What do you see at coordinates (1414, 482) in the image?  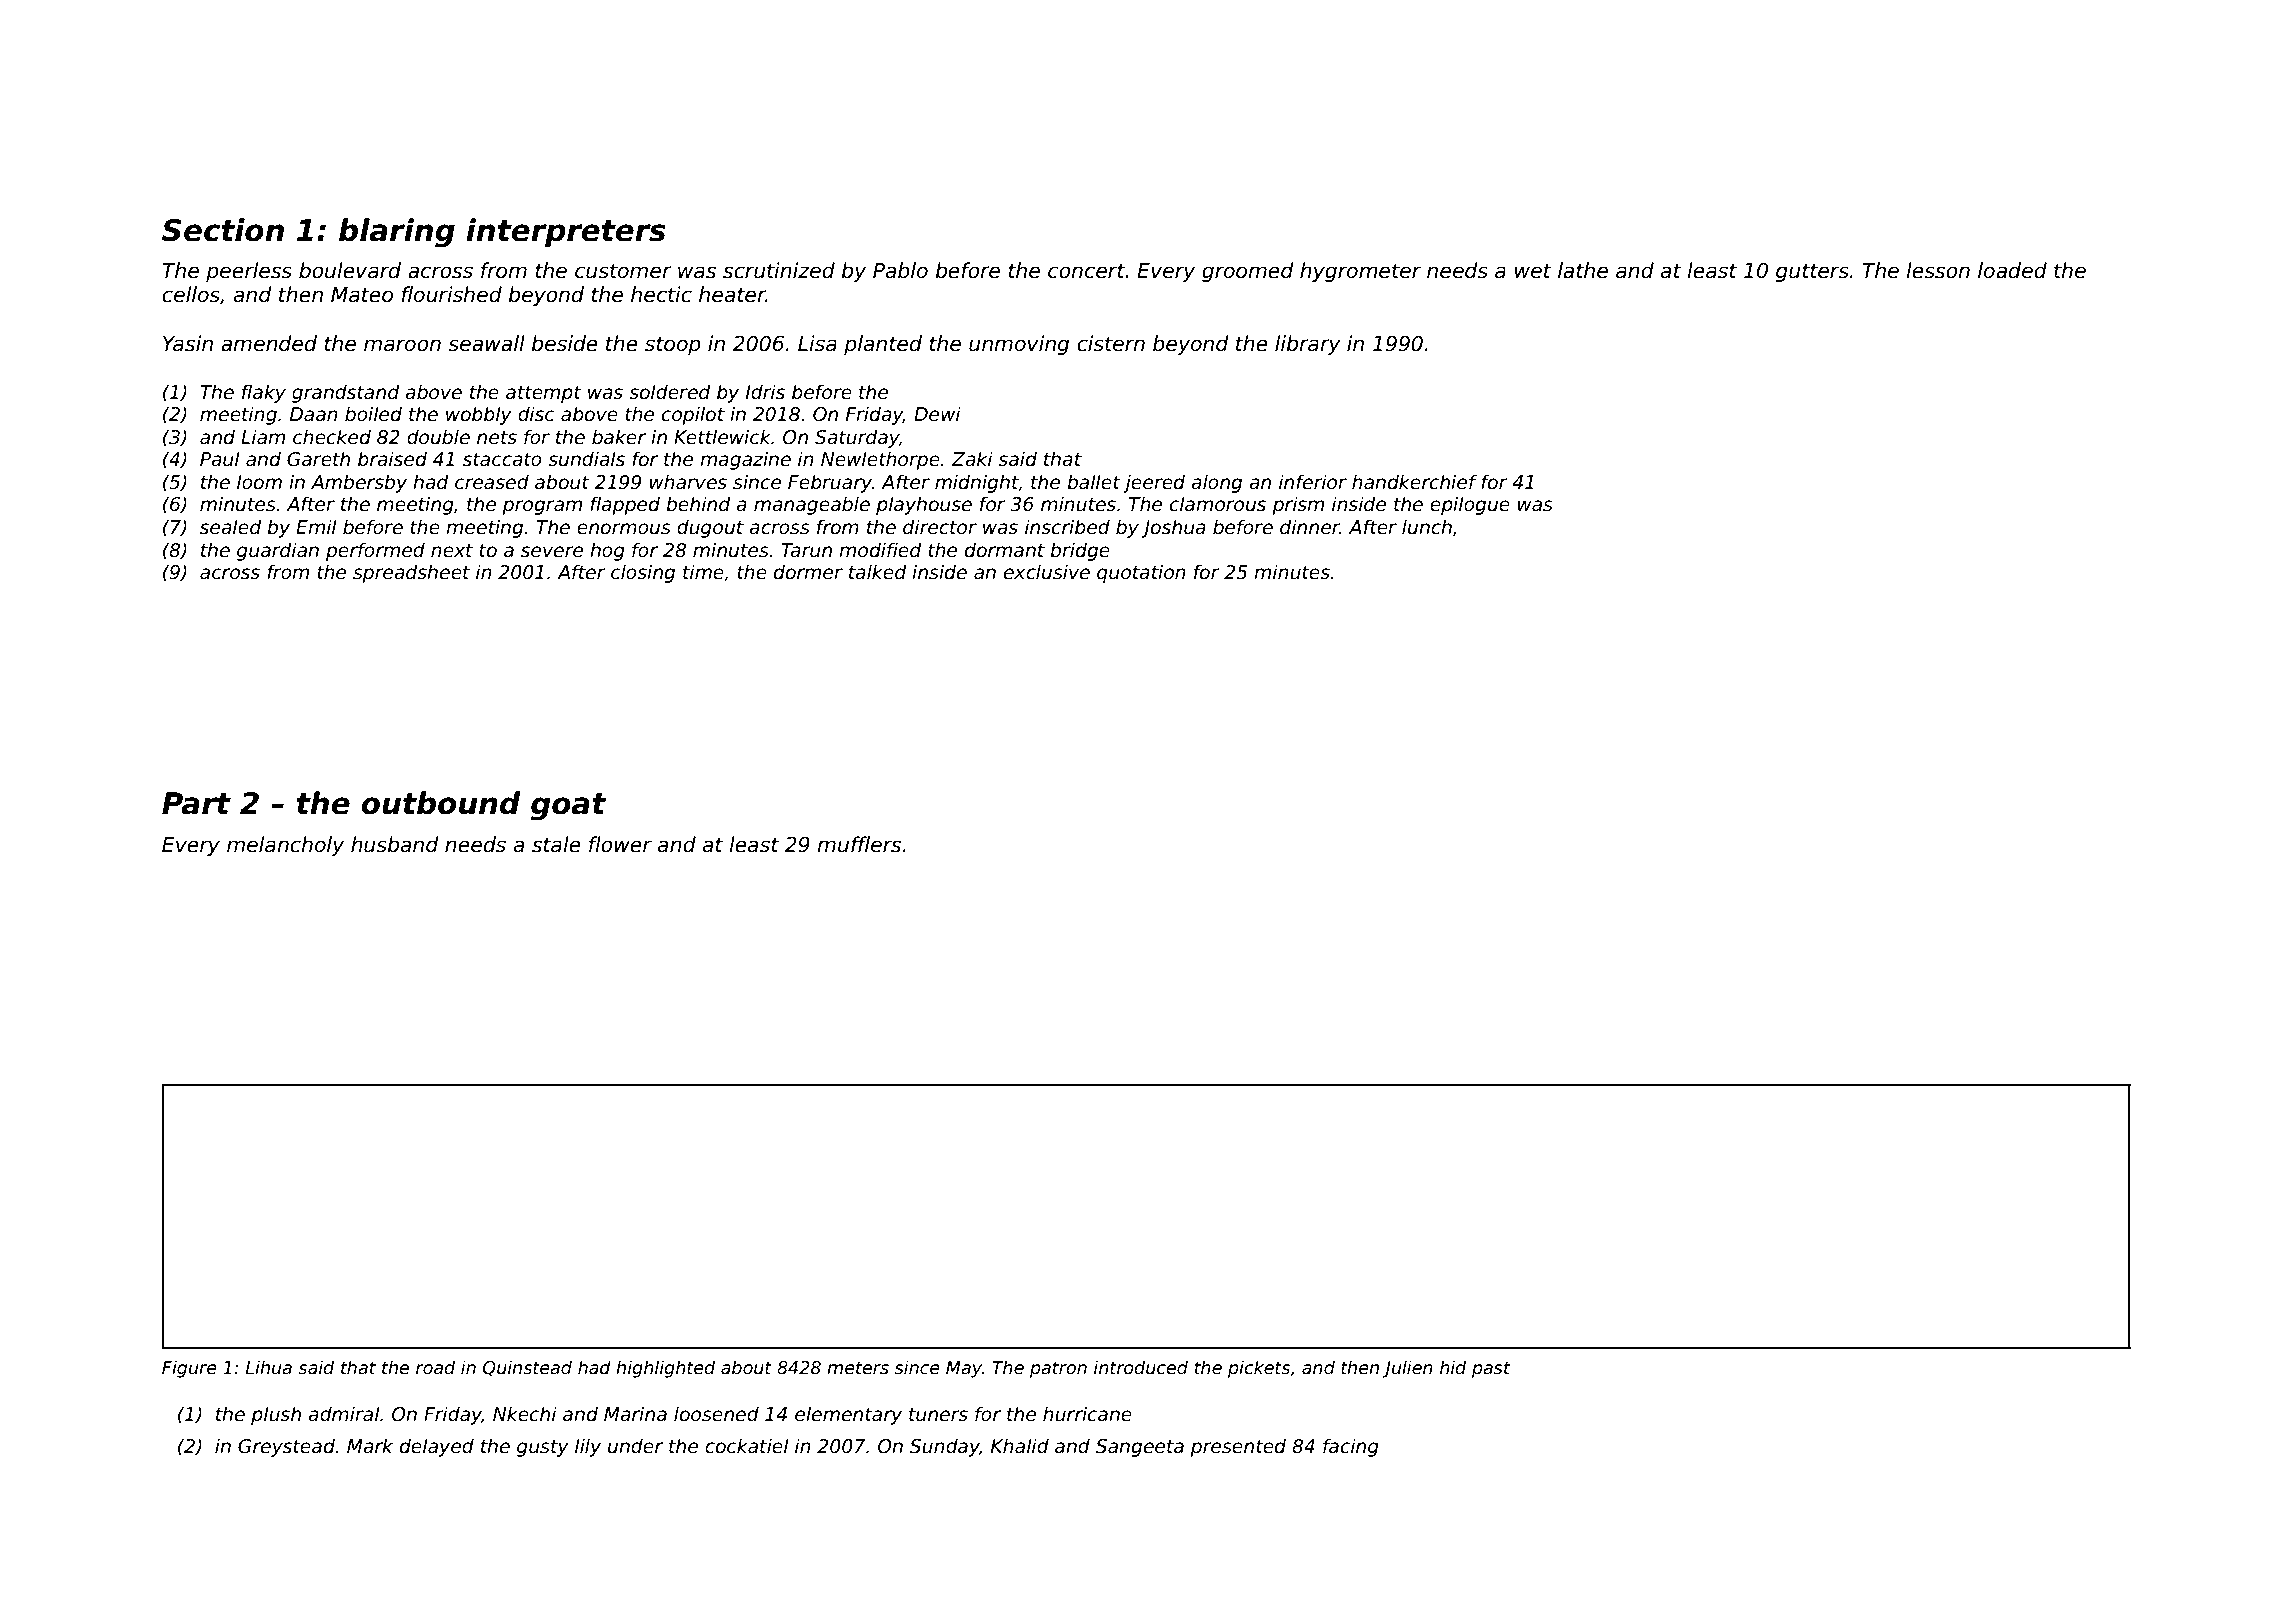 I see `handkerchief` at bounding box center [1414, 482].
